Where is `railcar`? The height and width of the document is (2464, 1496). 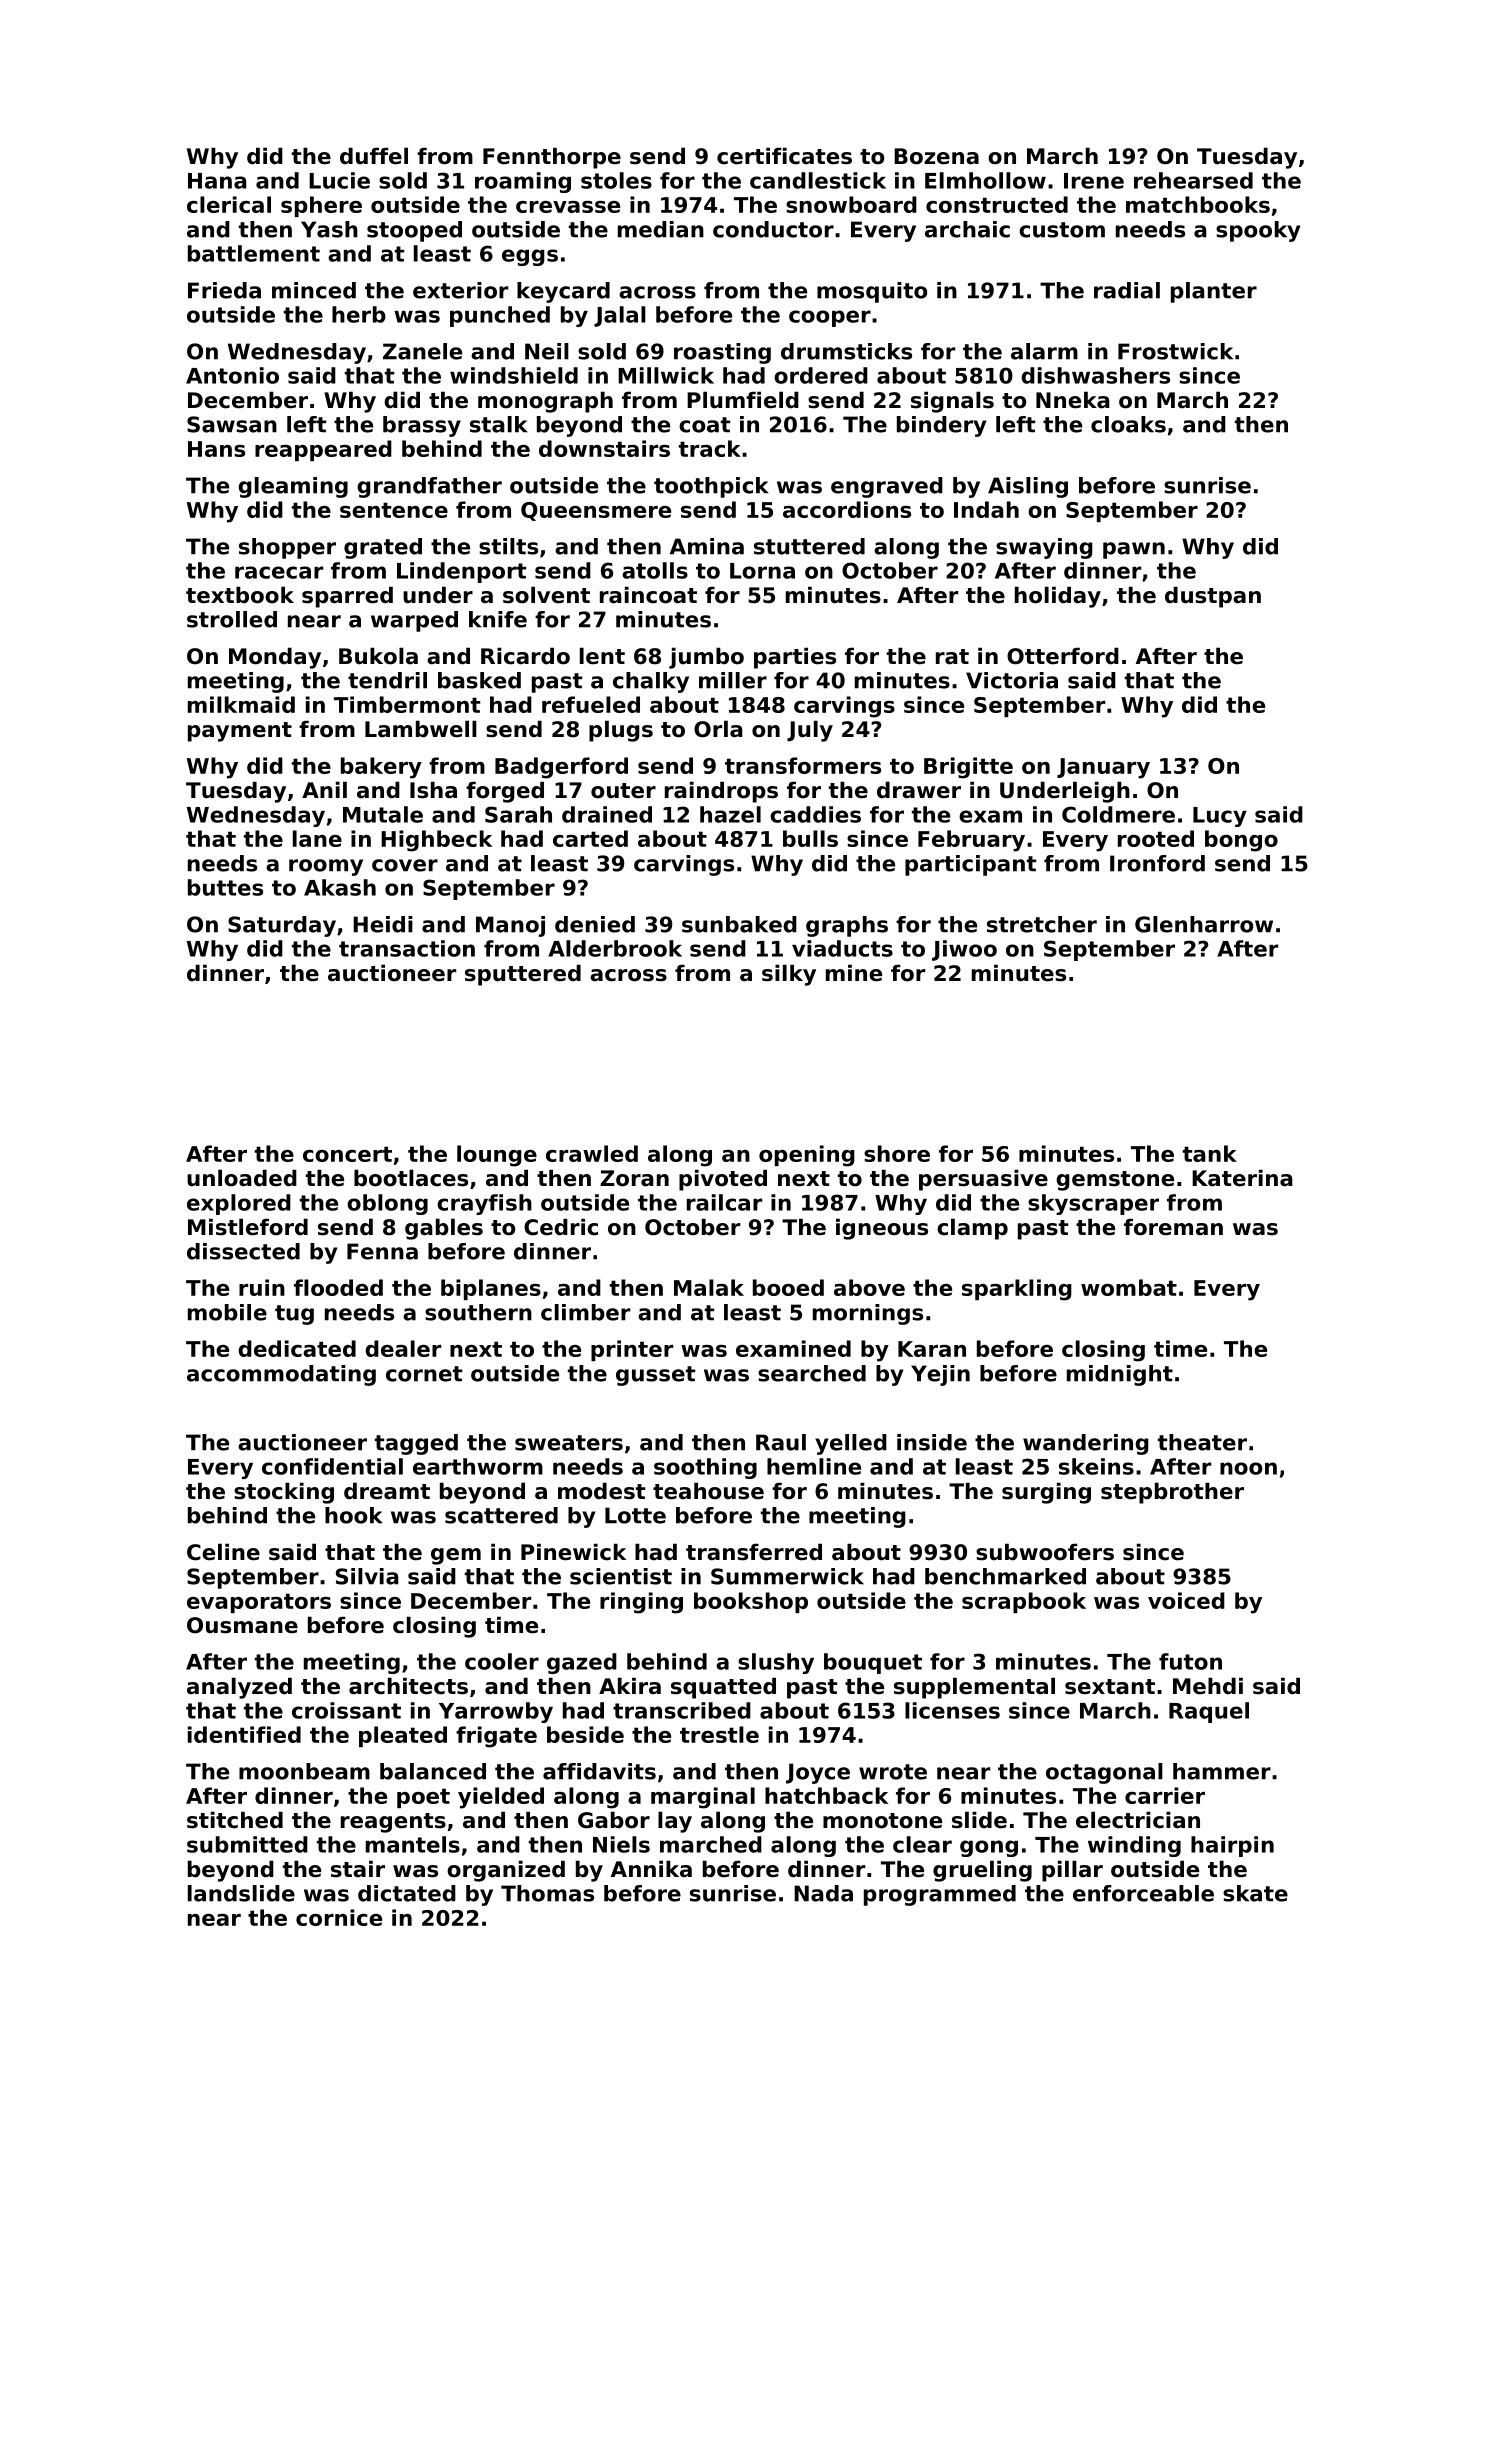 railcar is located at coordinates (724, 1202).
